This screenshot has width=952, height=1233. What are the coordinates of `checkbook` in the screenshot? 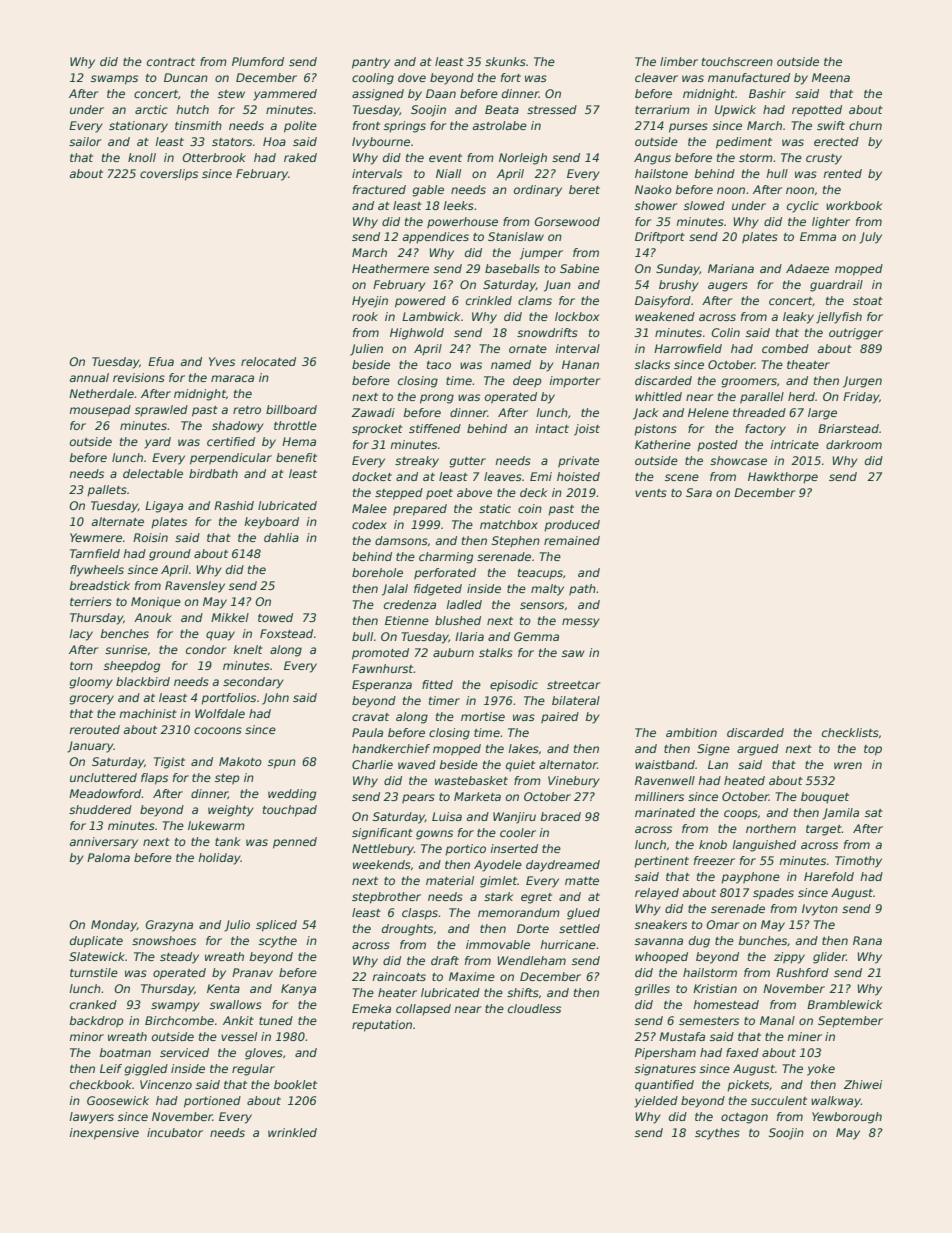 It's located at (101, 1084).
